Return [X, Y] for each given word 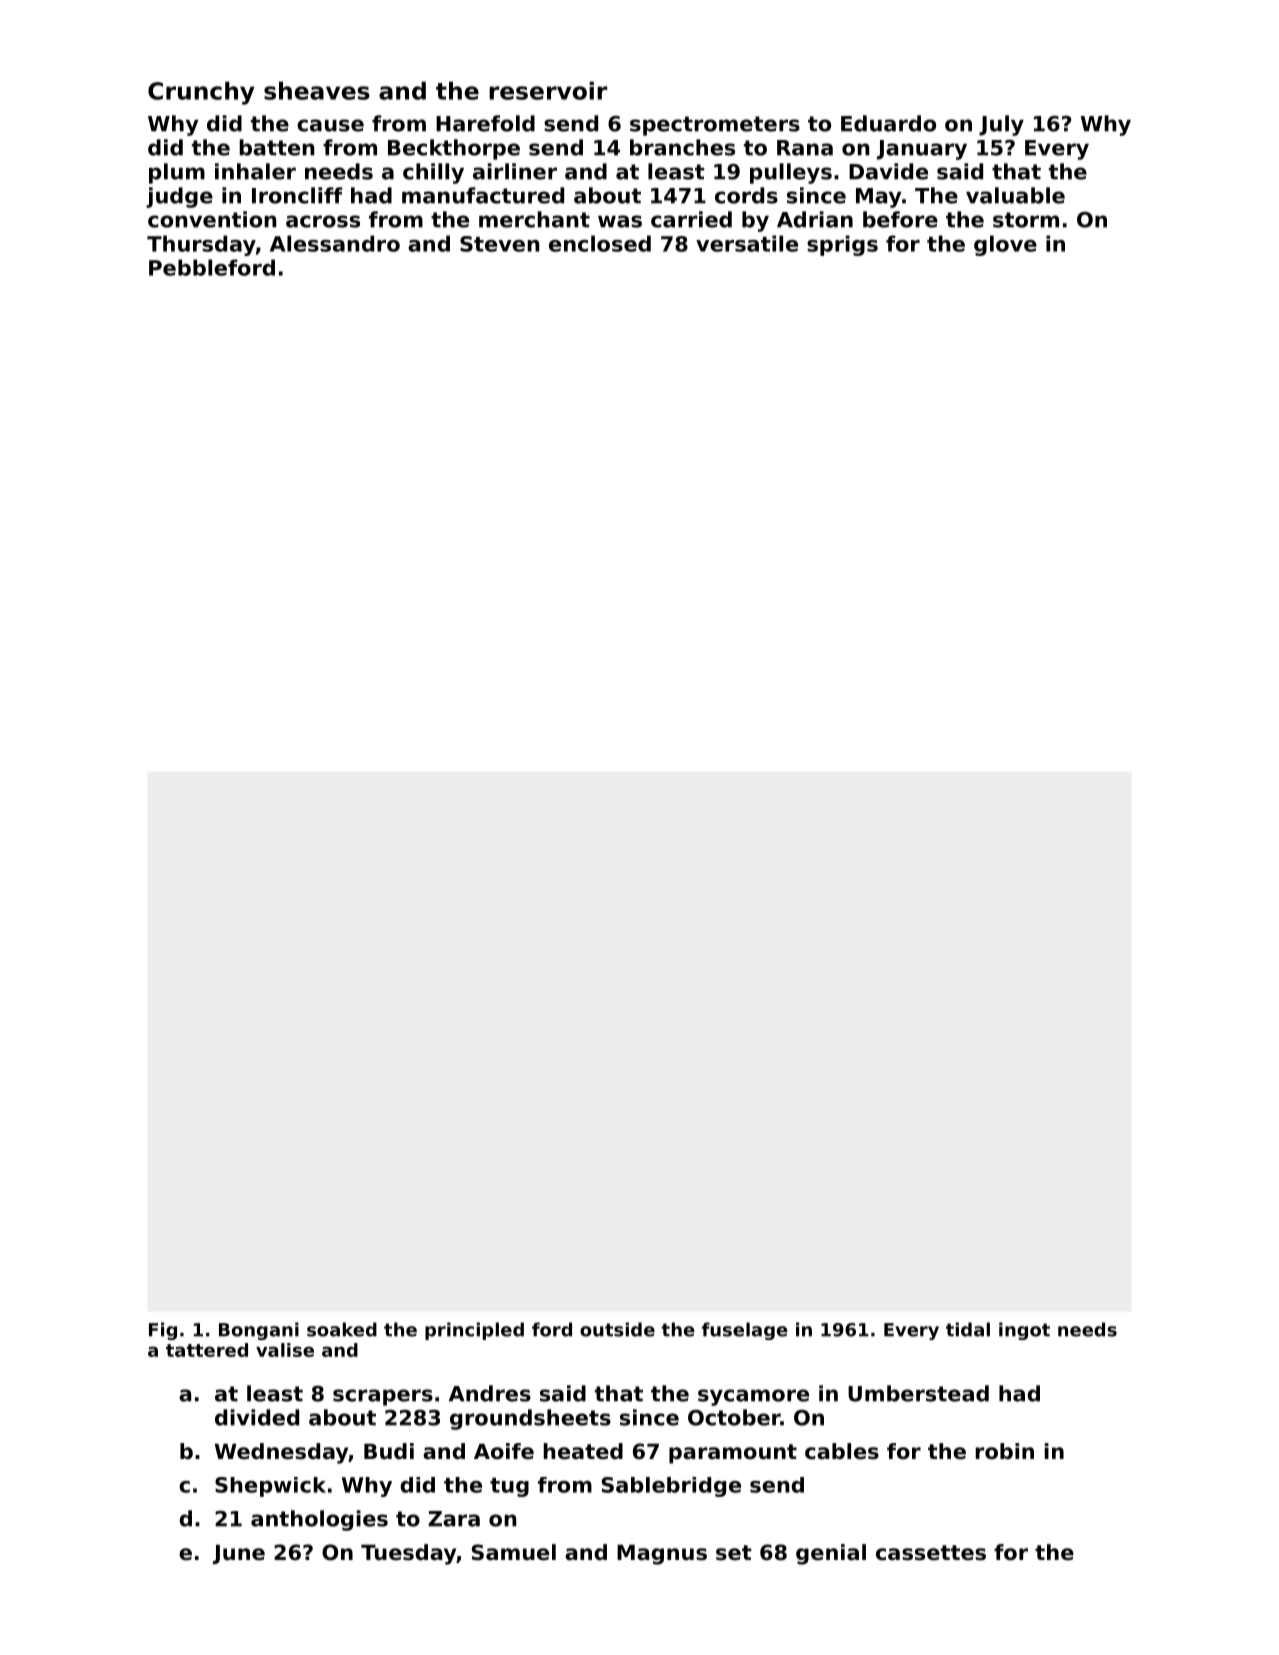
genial [831, 1554]
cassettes [931, 1553]
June [239, 1554]
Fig [163, 1331]
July [1001, 125]
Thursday [201, 245]
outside [617, 1329]
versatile [747, 243]
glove [1005, 245]
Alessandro [335, 243]
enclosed [600, 243]
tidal [968, 1329]
